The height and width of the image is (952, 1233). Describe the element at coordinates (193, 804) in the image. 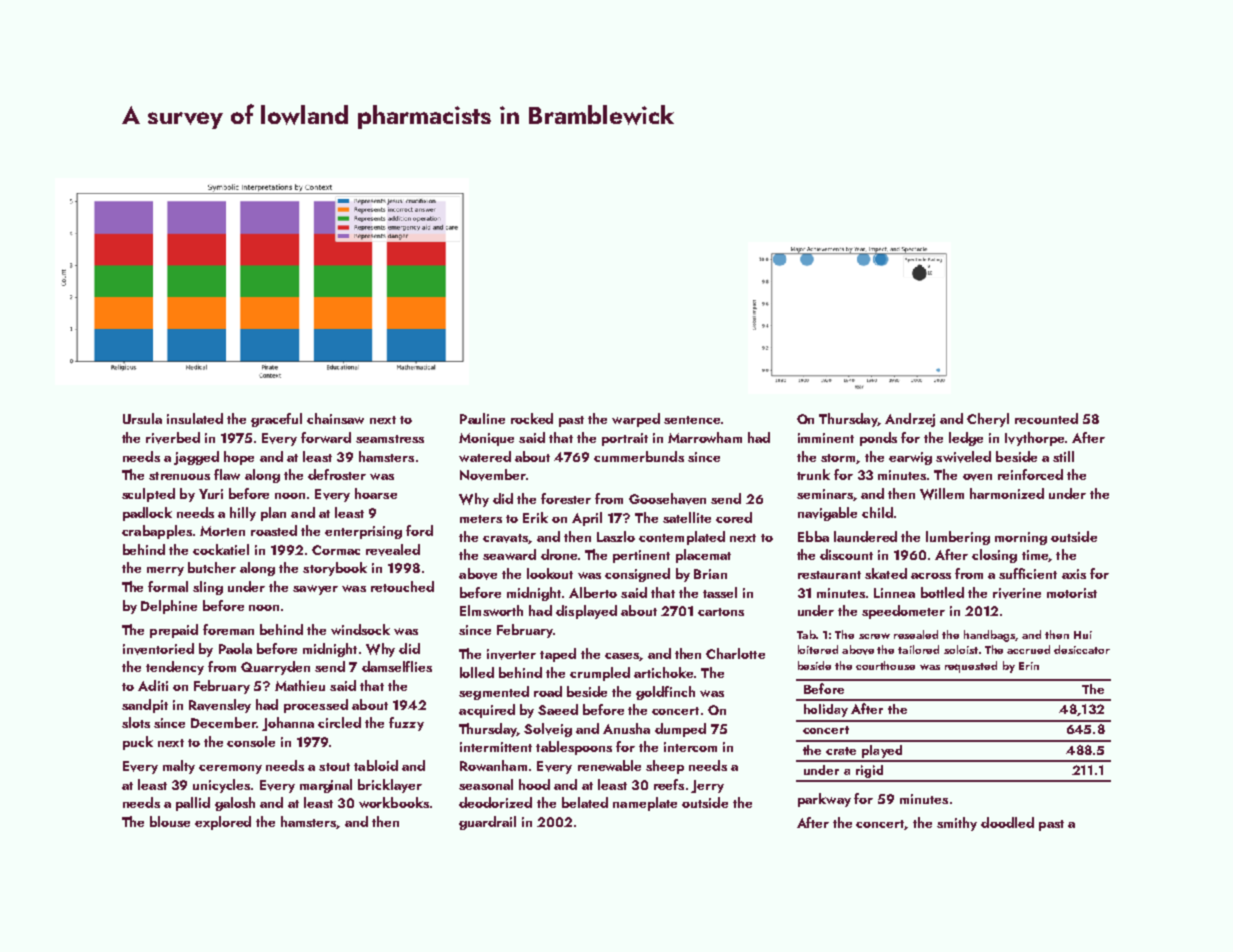

I see `pallid` at that location.
